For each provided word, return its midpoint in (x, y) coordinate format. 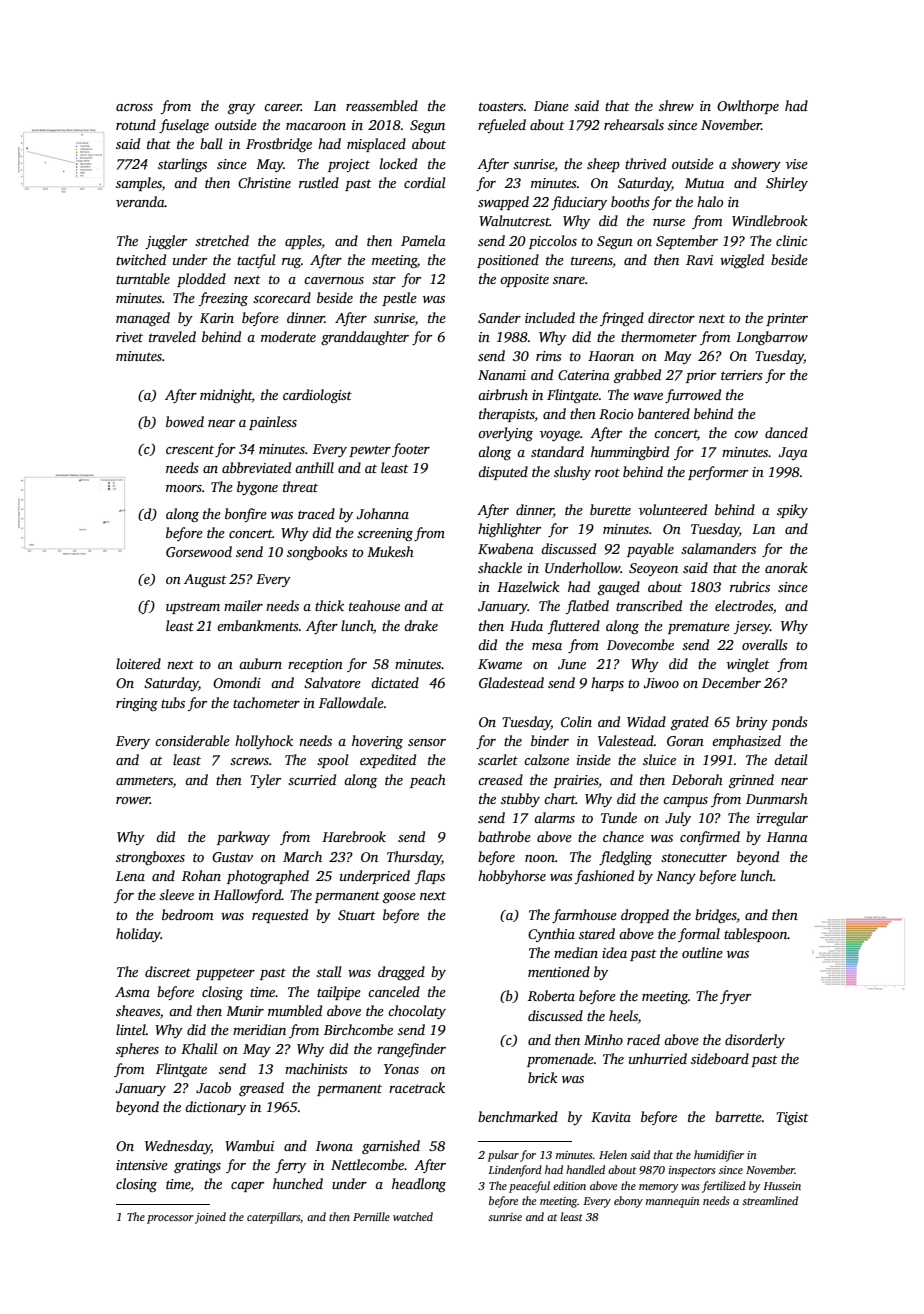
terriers (742, 375)
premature (699, 628)
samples (139, 184)
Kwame (500, 664)
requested (280, 916)
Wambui (249, 1145)
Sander (499, 317)
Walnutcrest (514, 220)
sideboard (720, 1058)
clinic (791, 240)
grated (690, 723)
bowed (185, 421)
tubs (173, 702)
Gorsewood (199, 551)
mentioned (559, 971)
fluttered (574, 627)
